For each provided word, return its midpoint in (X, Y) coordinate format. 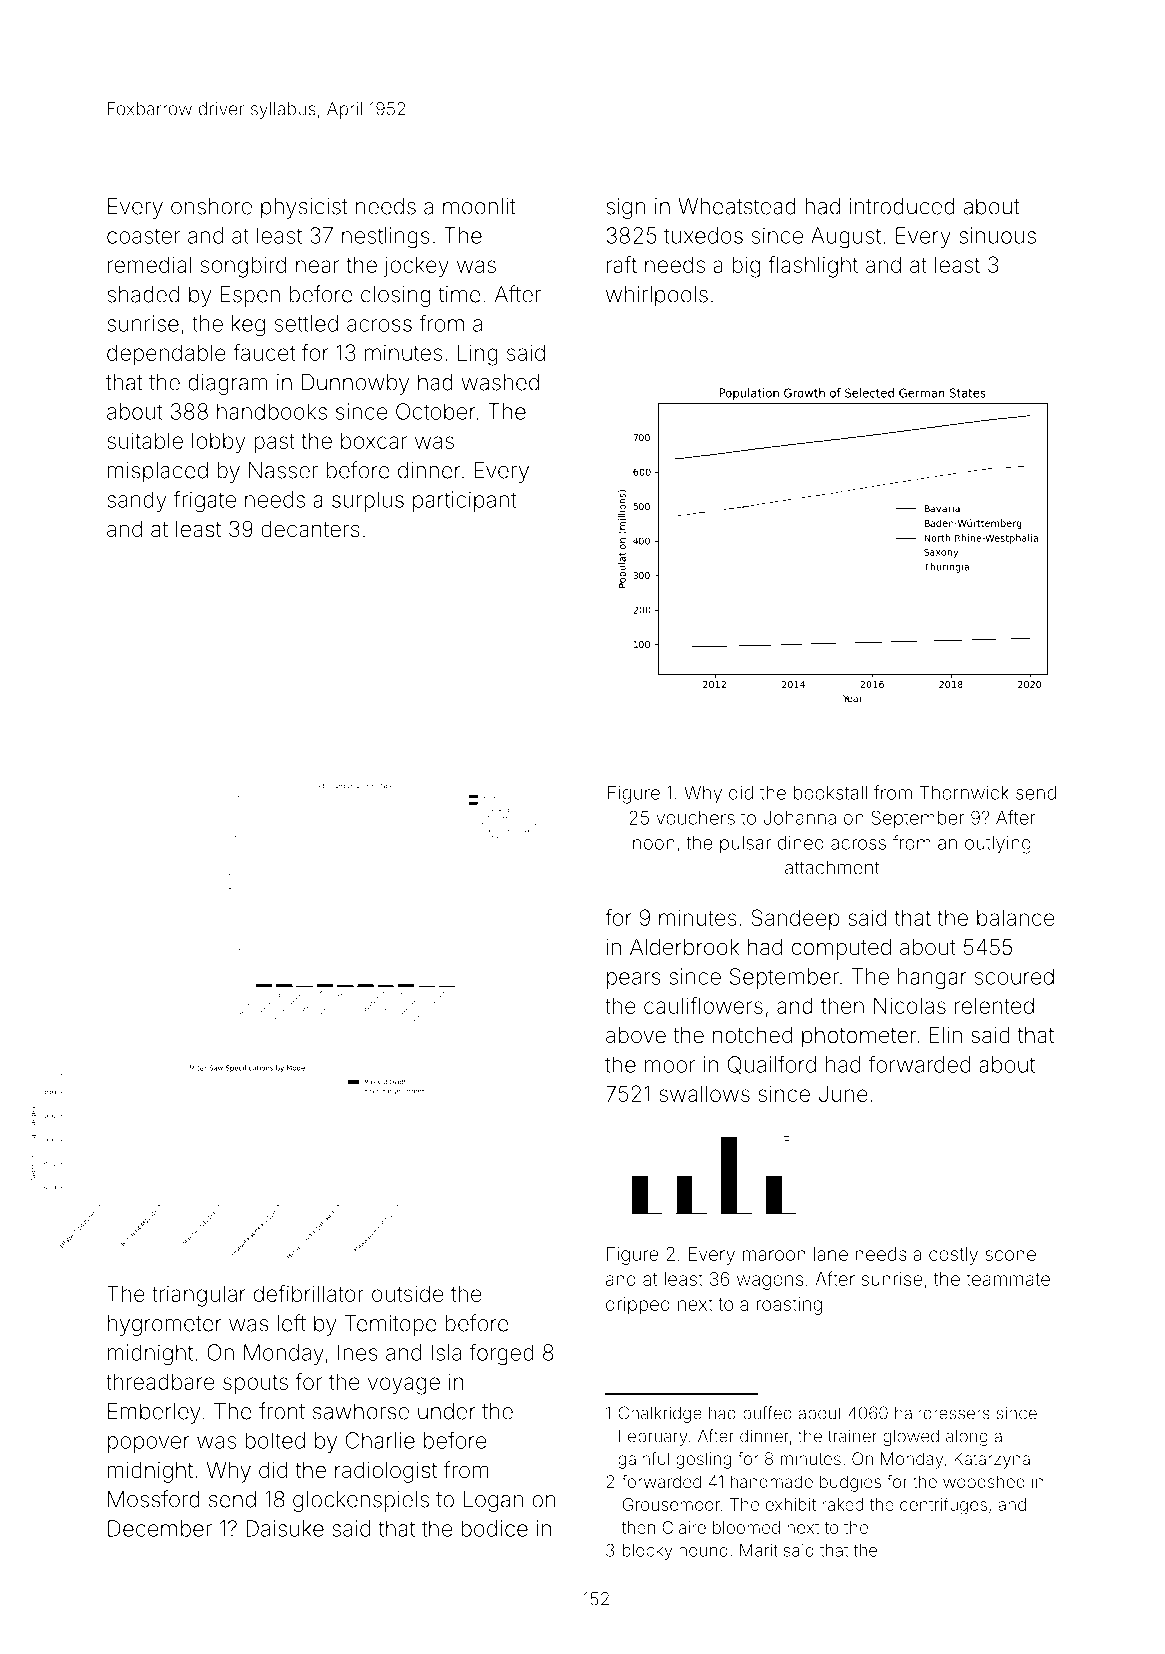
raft (622, 264)
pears (634, 980)
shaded (143, 294)
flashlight (813, 267)
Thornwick (964, 792)
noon (654, 844)
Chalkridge (660, 1414)
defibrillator (309, 1293)
